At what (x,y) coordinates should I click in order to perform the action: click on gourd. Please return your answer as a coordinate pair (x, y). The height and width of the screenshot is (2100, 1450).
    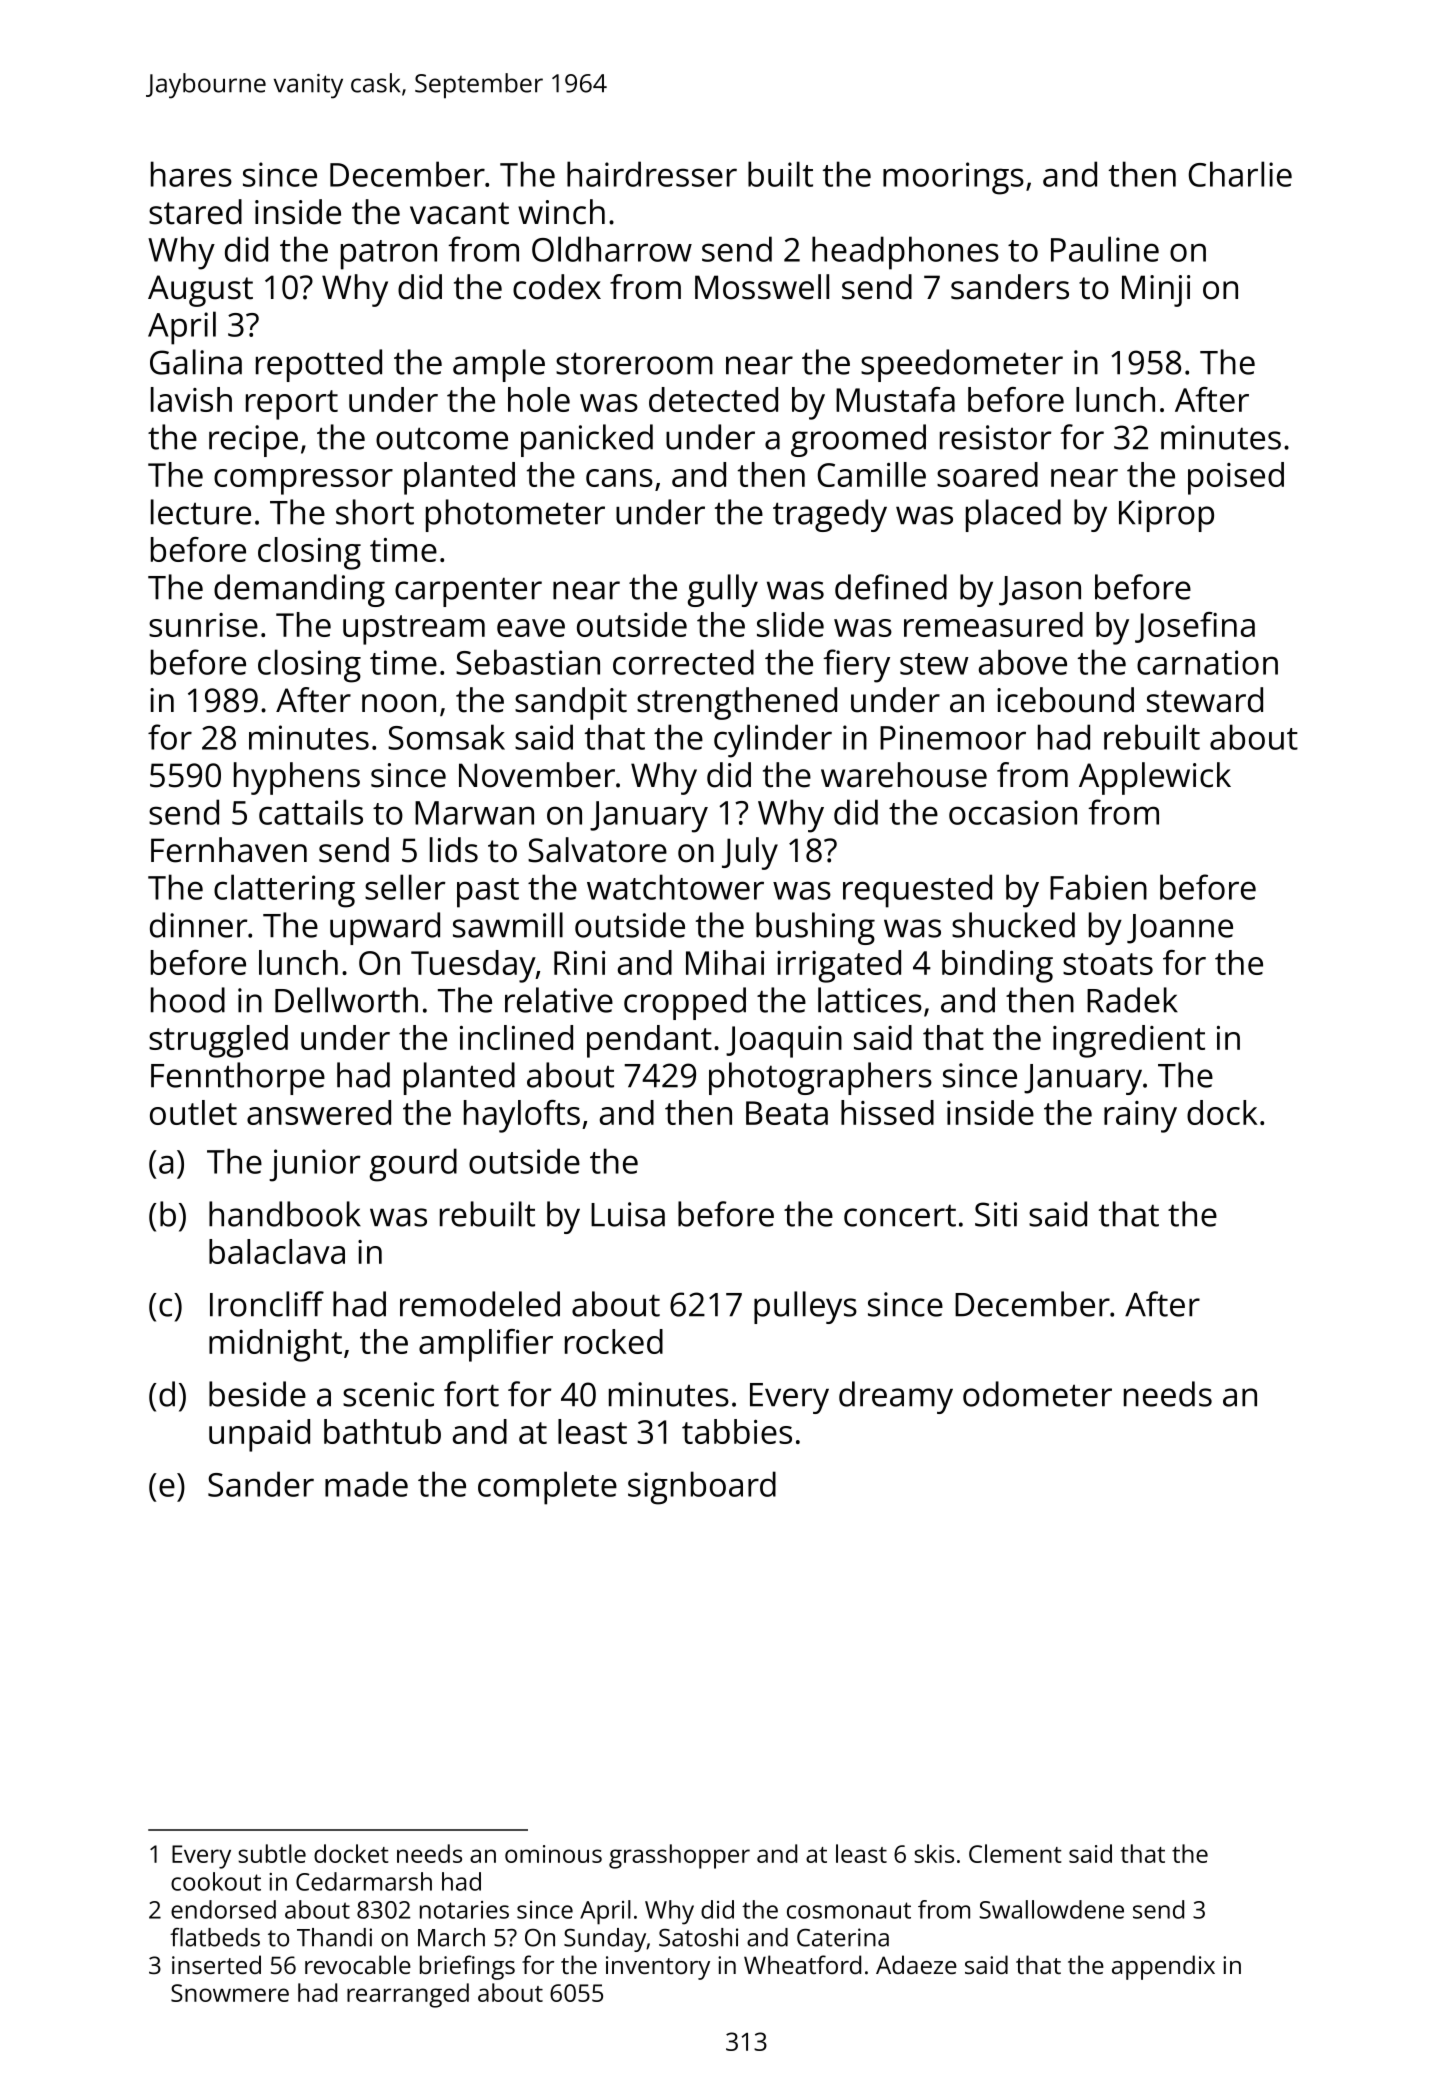
    Looking at the image, I should click on (413, 1165).
